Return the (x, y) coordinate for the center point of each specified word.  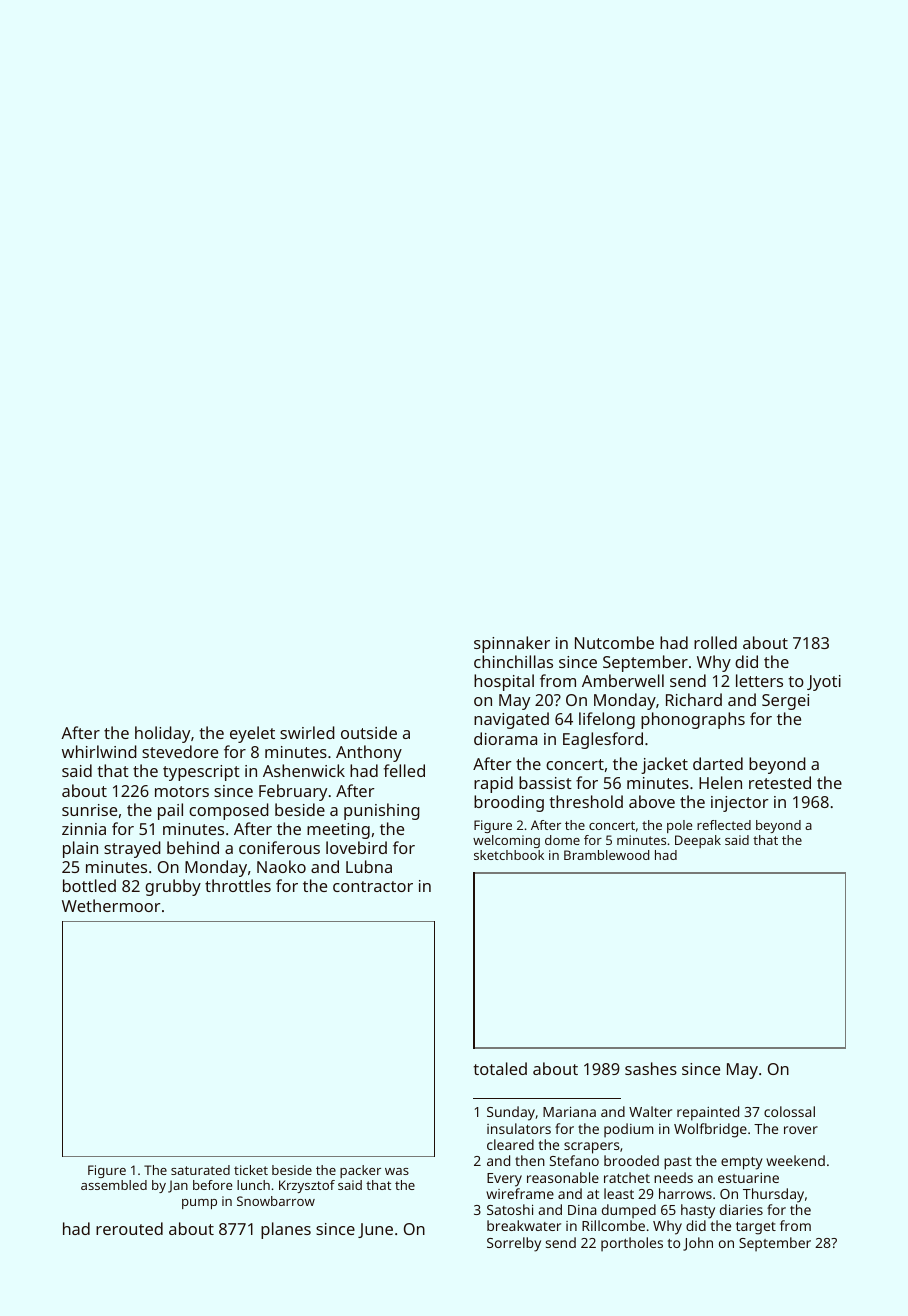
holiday (162, 734)
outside (369, 732)
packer (360, 1171)
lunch (253, 1185)
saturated (200, 1170)
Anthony (369, 753)
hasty (698, 1211)
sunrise (89, 810)
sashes (651, 1068)
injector (740, 804)
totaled (500, 1068)
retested (780, 782)
